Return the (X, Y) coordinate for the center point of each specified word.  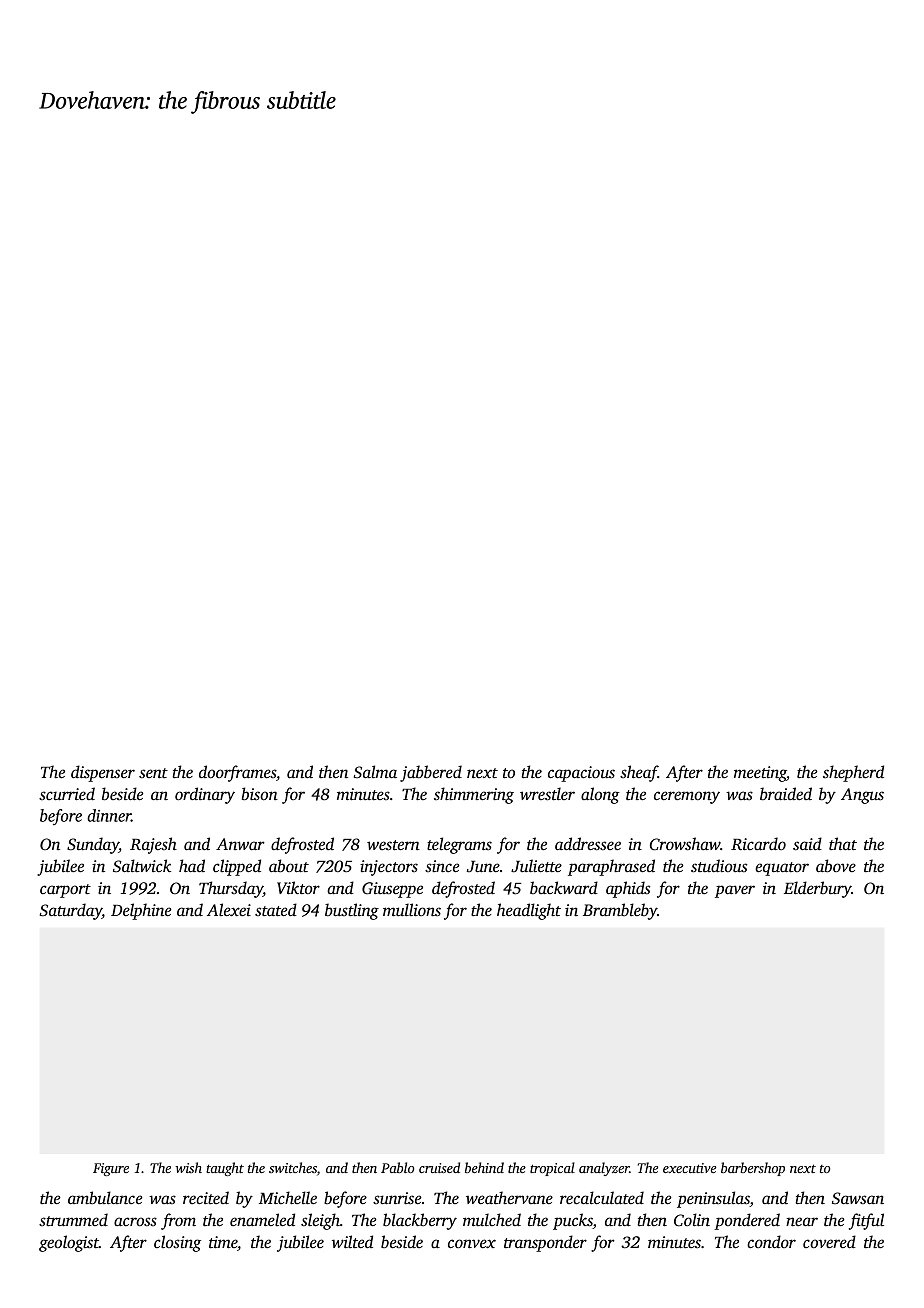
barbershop (753, 1169)
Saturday (71, 911)
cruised (439, 1167)
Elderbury (818, 889)
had (192, 865)
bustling (352, 911)
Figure (111, 1169)
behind (484, 1167)
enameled (262, 1219)
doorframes (237, 773)
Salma (375, 772)
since (442, 866)
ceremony (687, 797)
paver (735, 891)
